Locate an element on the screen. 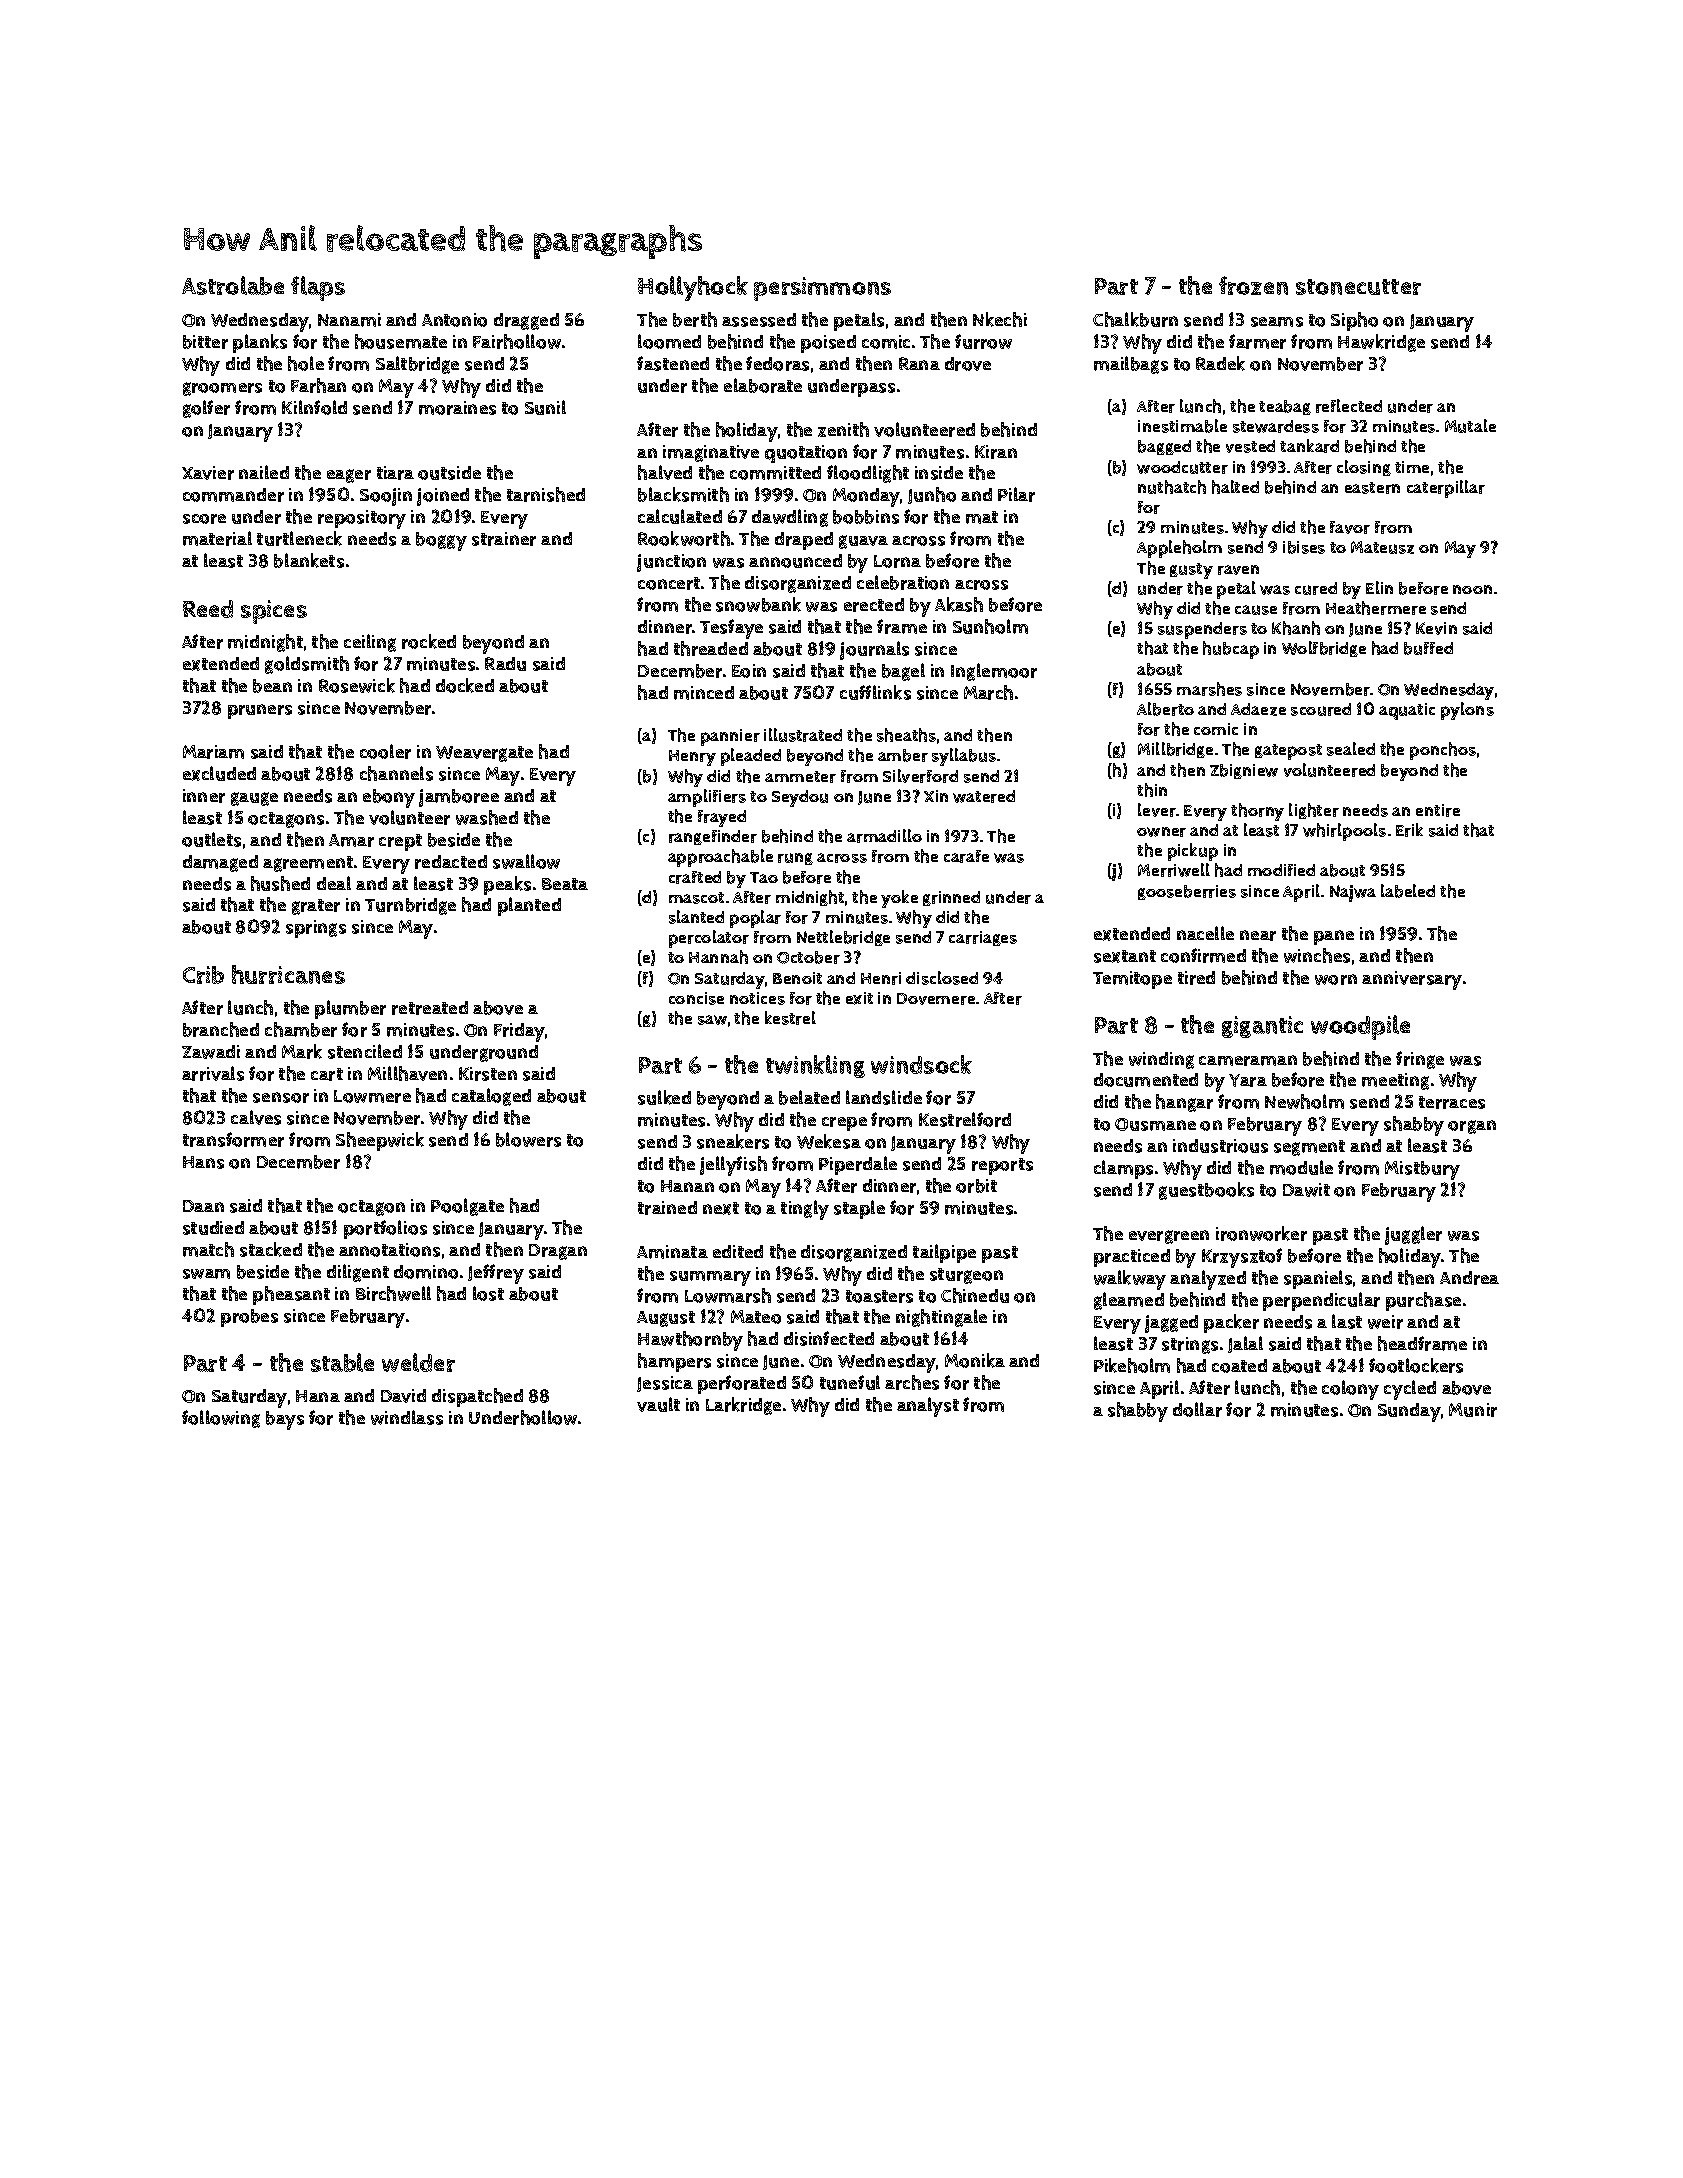 This screenshot has width=1683, height=2178. inside is located at coordinates (939, 473).
